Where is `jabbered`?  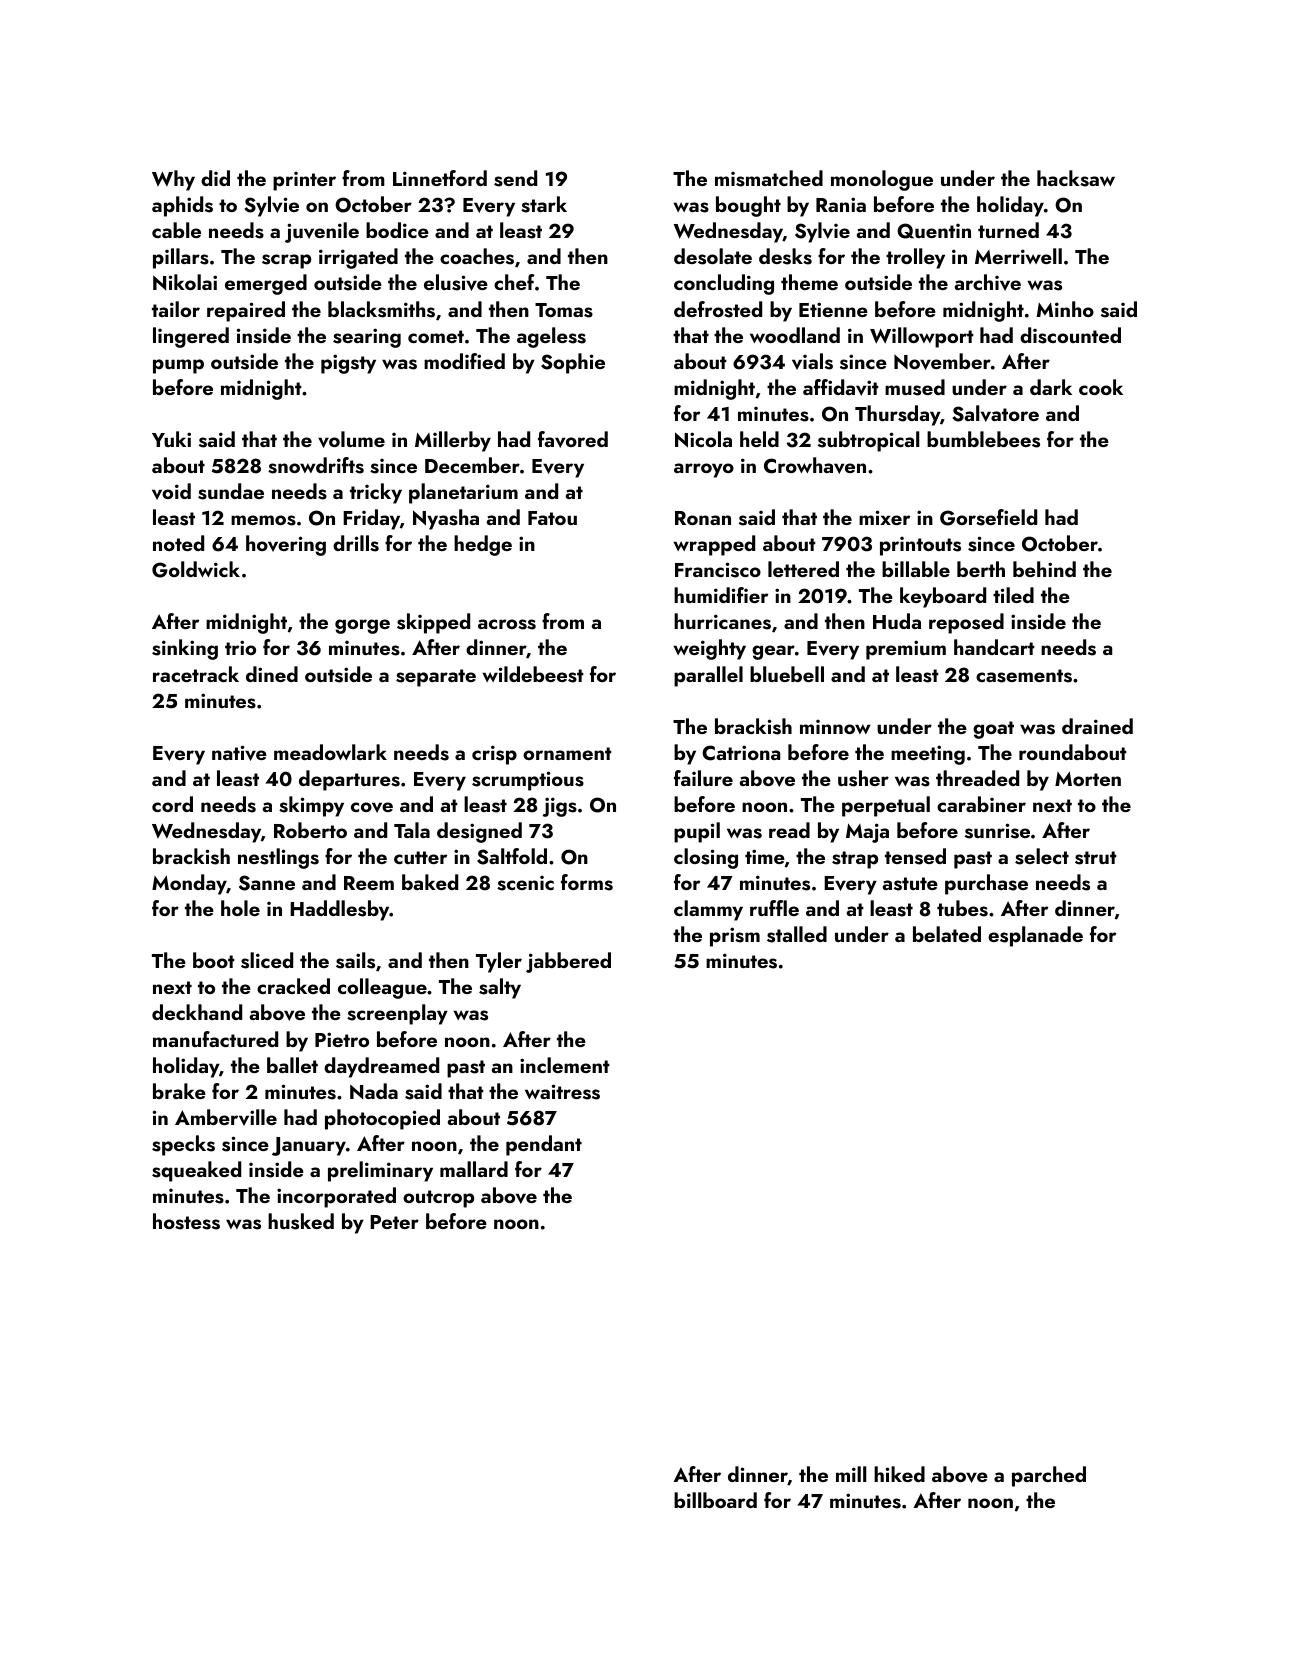 jabbered is located at coordinates (568, 962).
